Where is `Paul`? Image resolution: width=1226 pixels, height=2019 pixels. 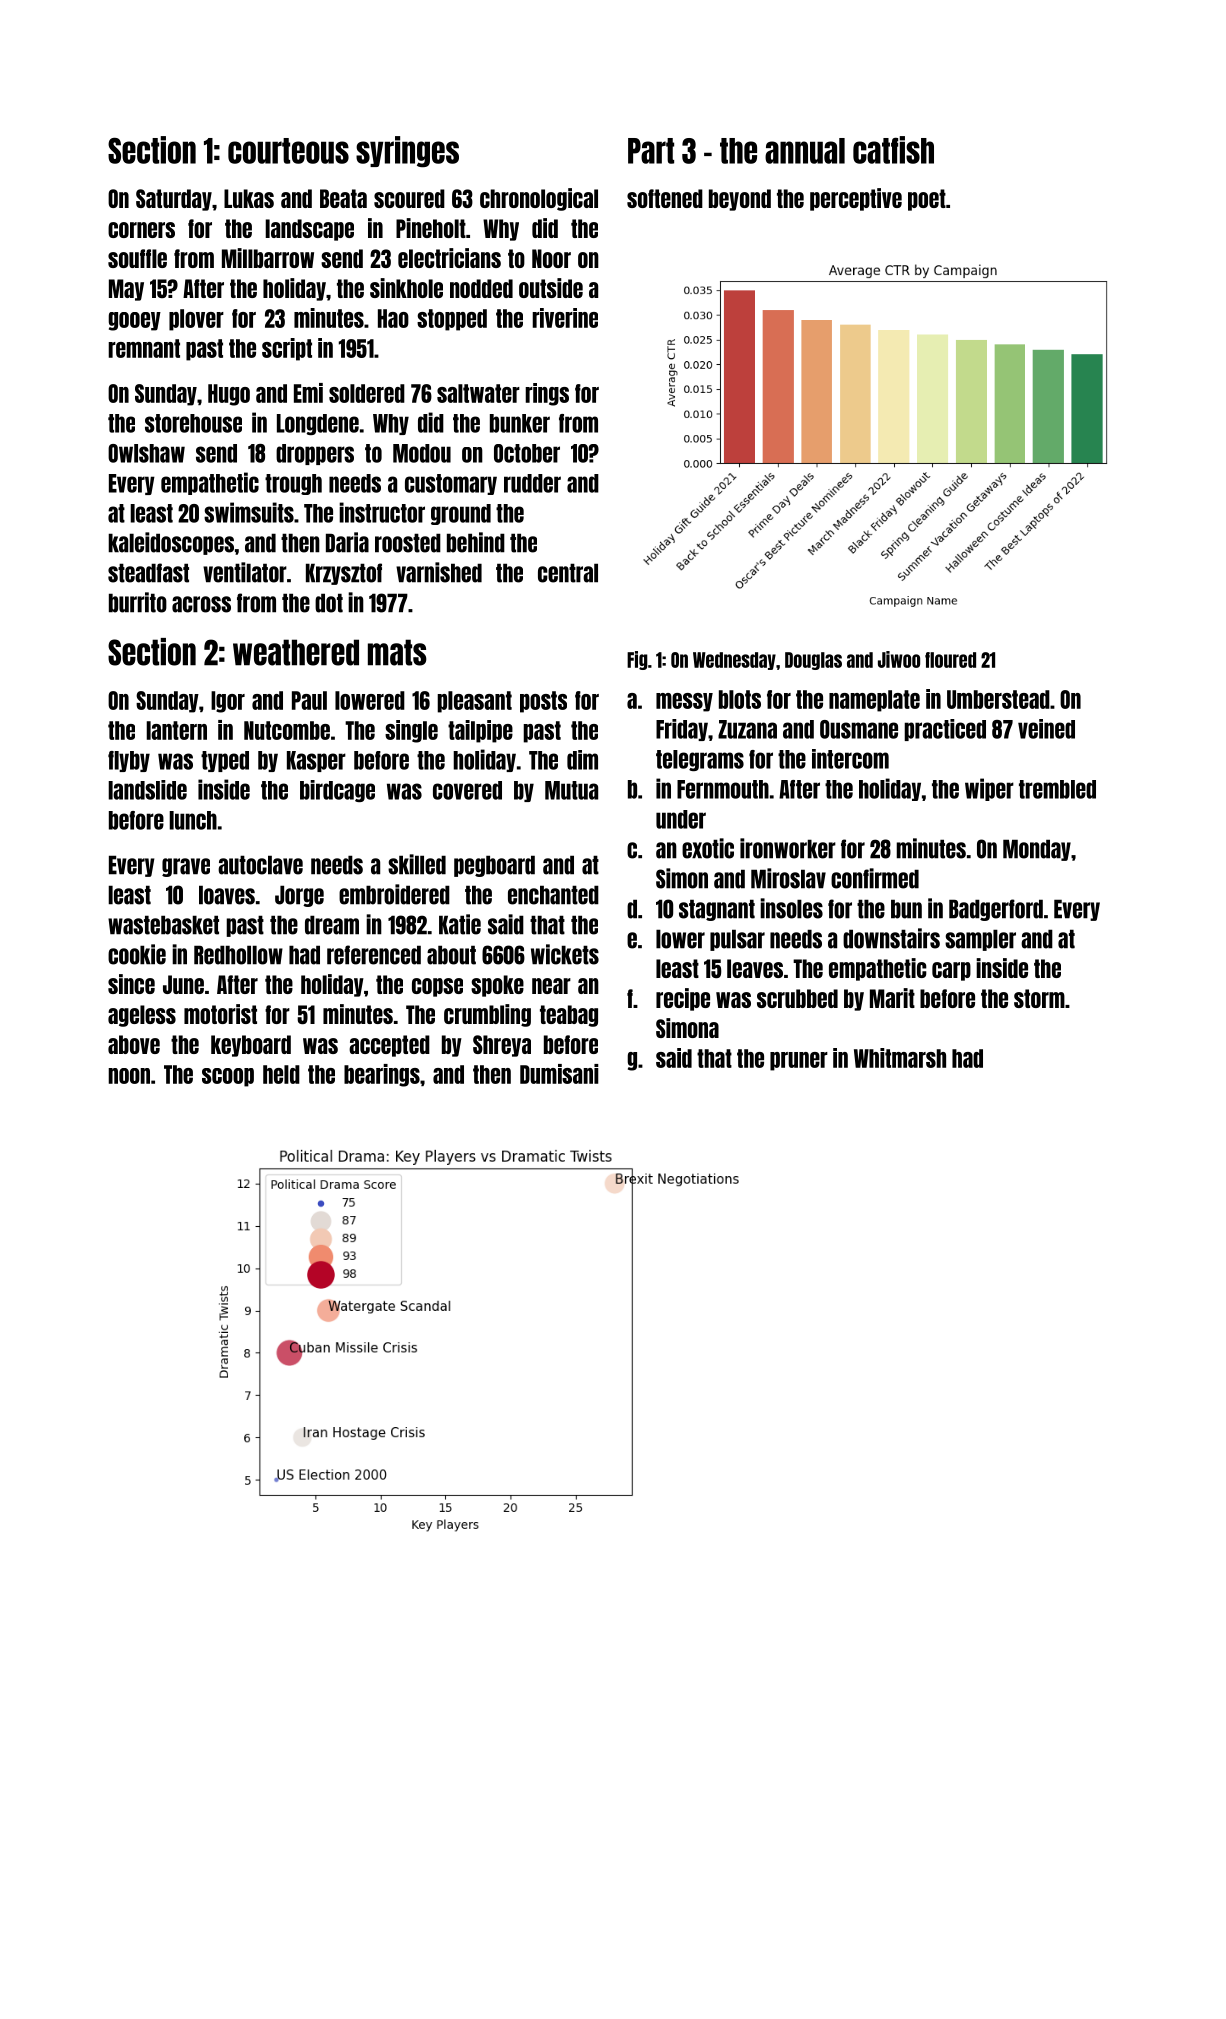
Paul is located at coordinates (309, 700).
